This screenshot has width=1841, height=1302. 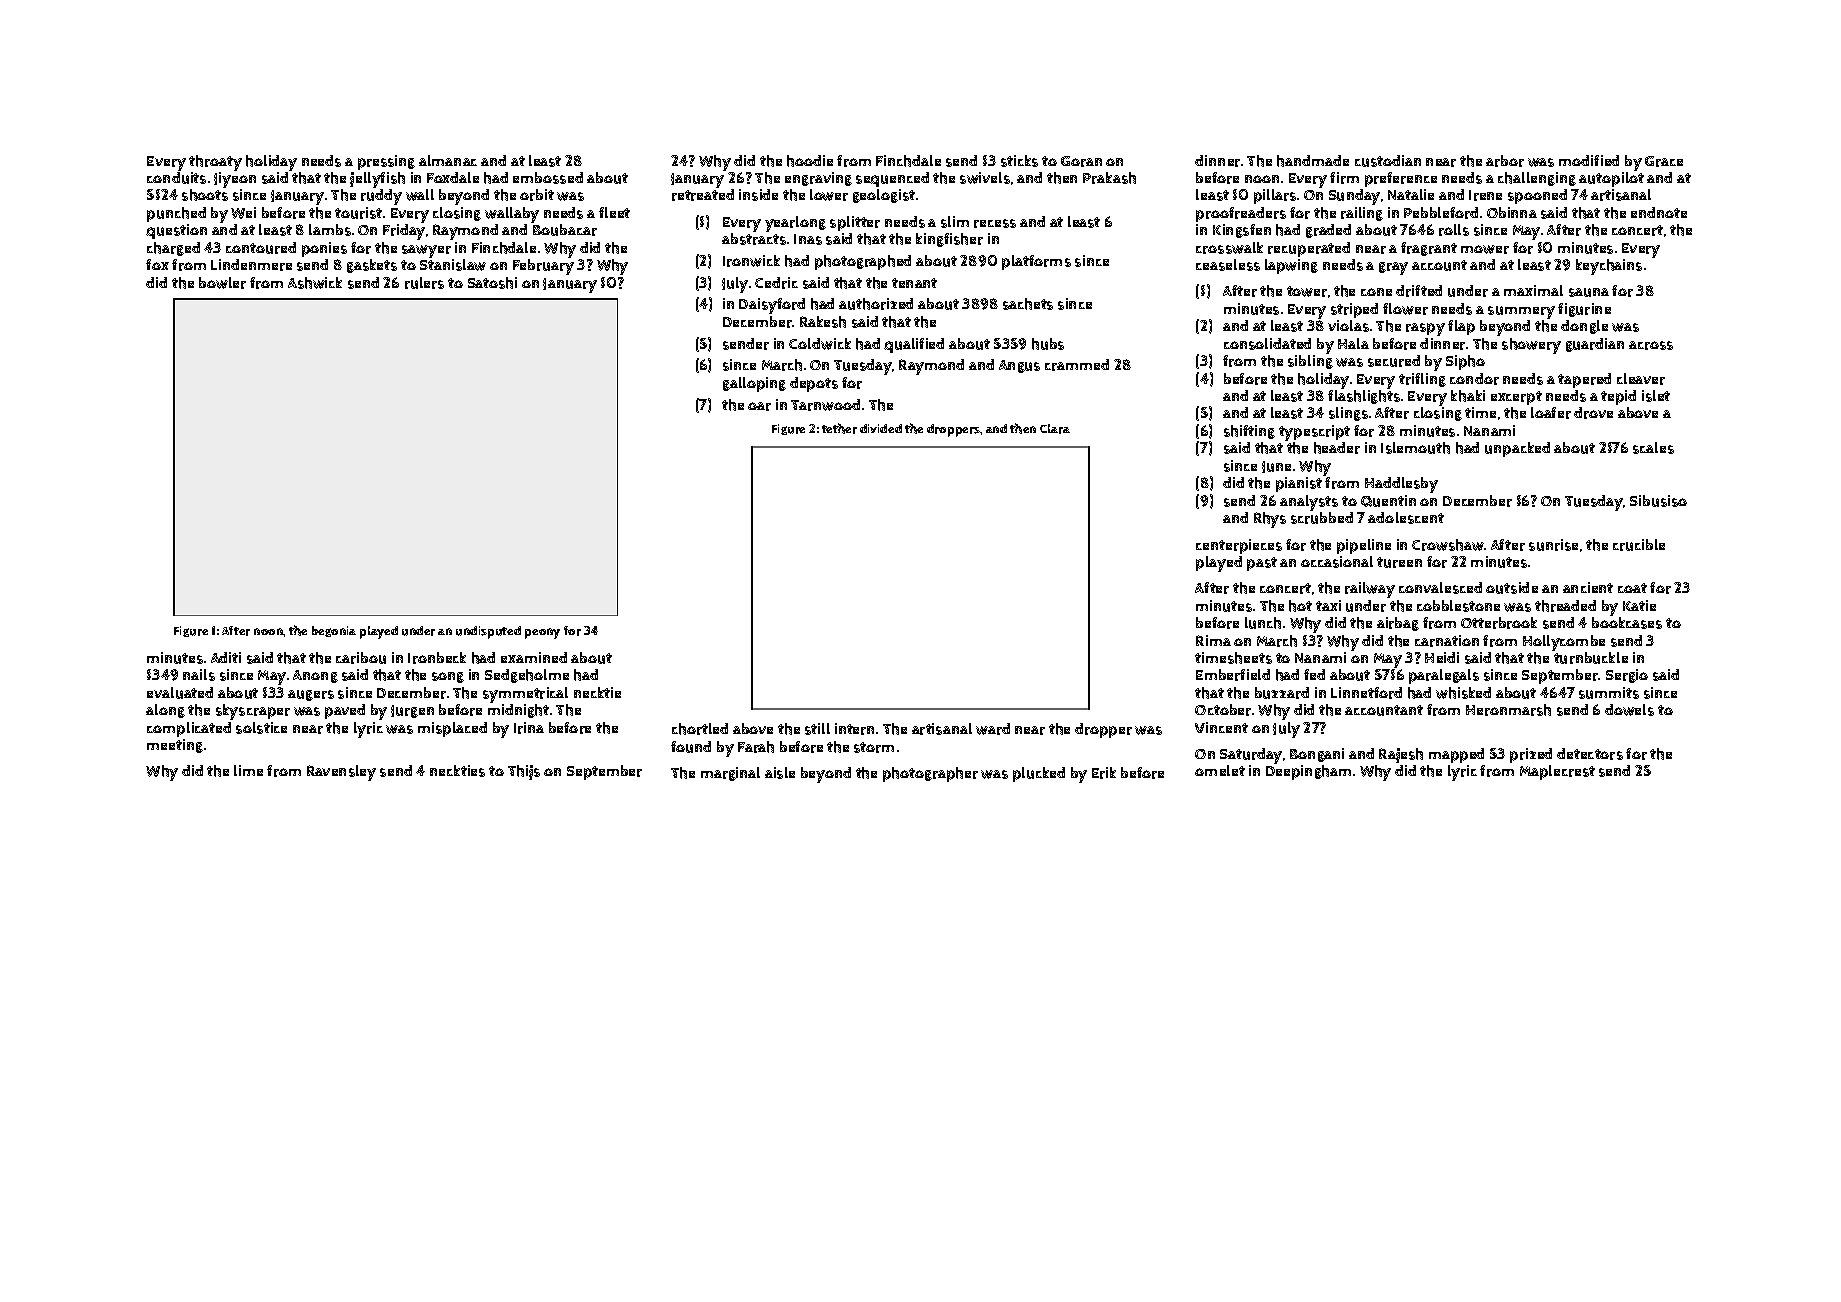 I want to click on keychains, so click(x=1609, y=267).
